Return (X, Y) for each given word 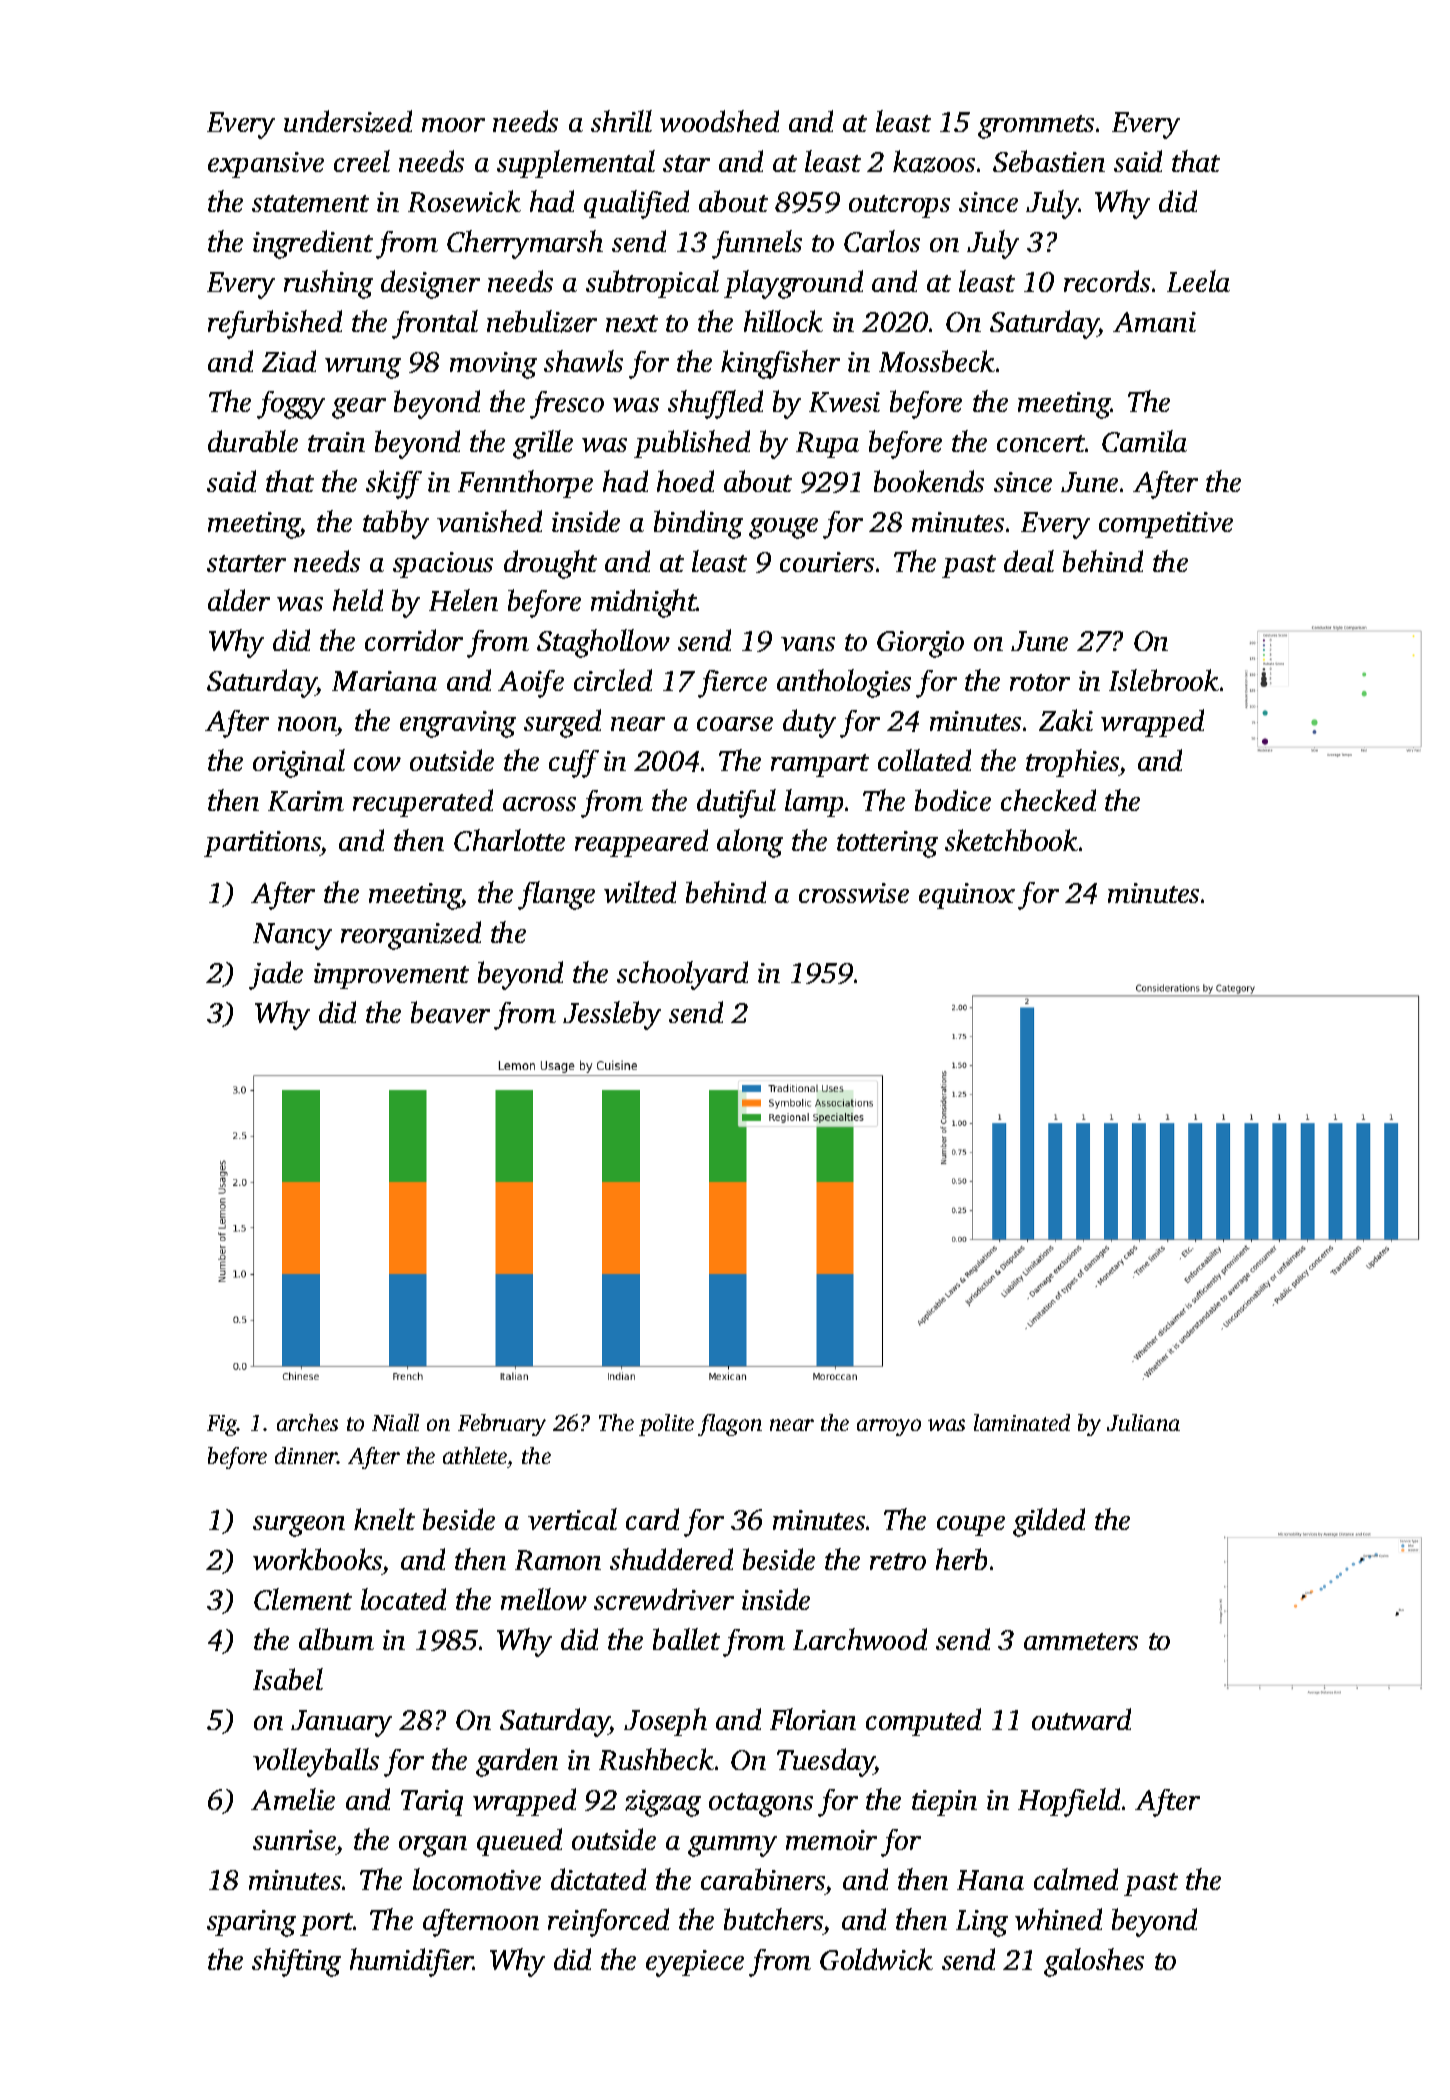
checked (1048, 800)
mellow (544, 1599)
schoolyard (682, 975)
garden (517, 1762)
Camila (1144, 441)
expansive (266, 165)
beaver (450, 1012)
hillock (783, 321)
